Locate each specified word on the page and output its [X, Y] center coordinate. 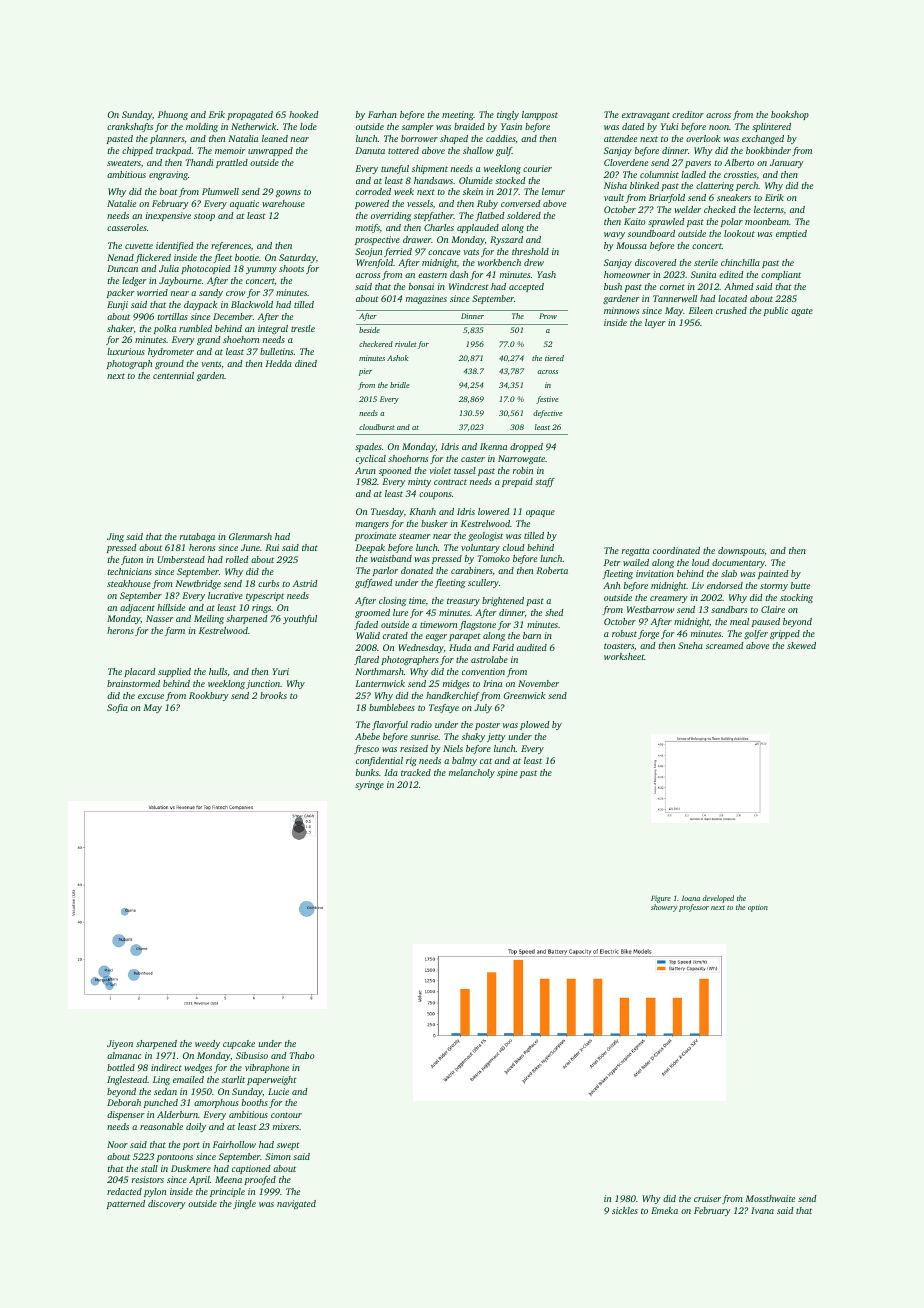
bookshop [790, 115]
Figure [660, 899]
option [758, 908]
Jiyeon [120, 1044]
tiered [554, 358]
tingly [508, 115]
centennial [173, 375]
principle [227, 1192]
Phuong [173, 115]
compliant [781, 275]
